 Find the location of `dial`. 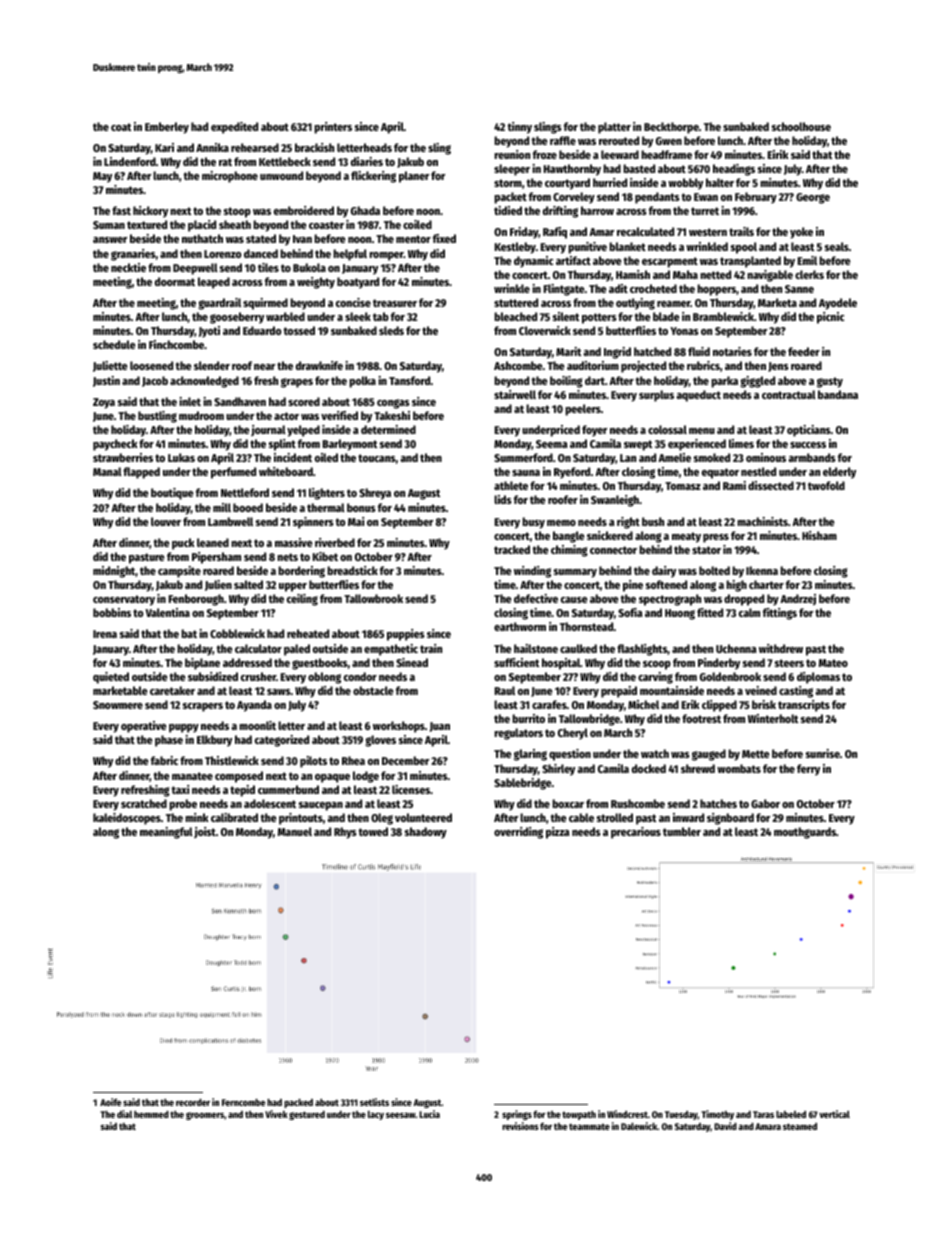

dial is located at coordinates (124, 1114).
